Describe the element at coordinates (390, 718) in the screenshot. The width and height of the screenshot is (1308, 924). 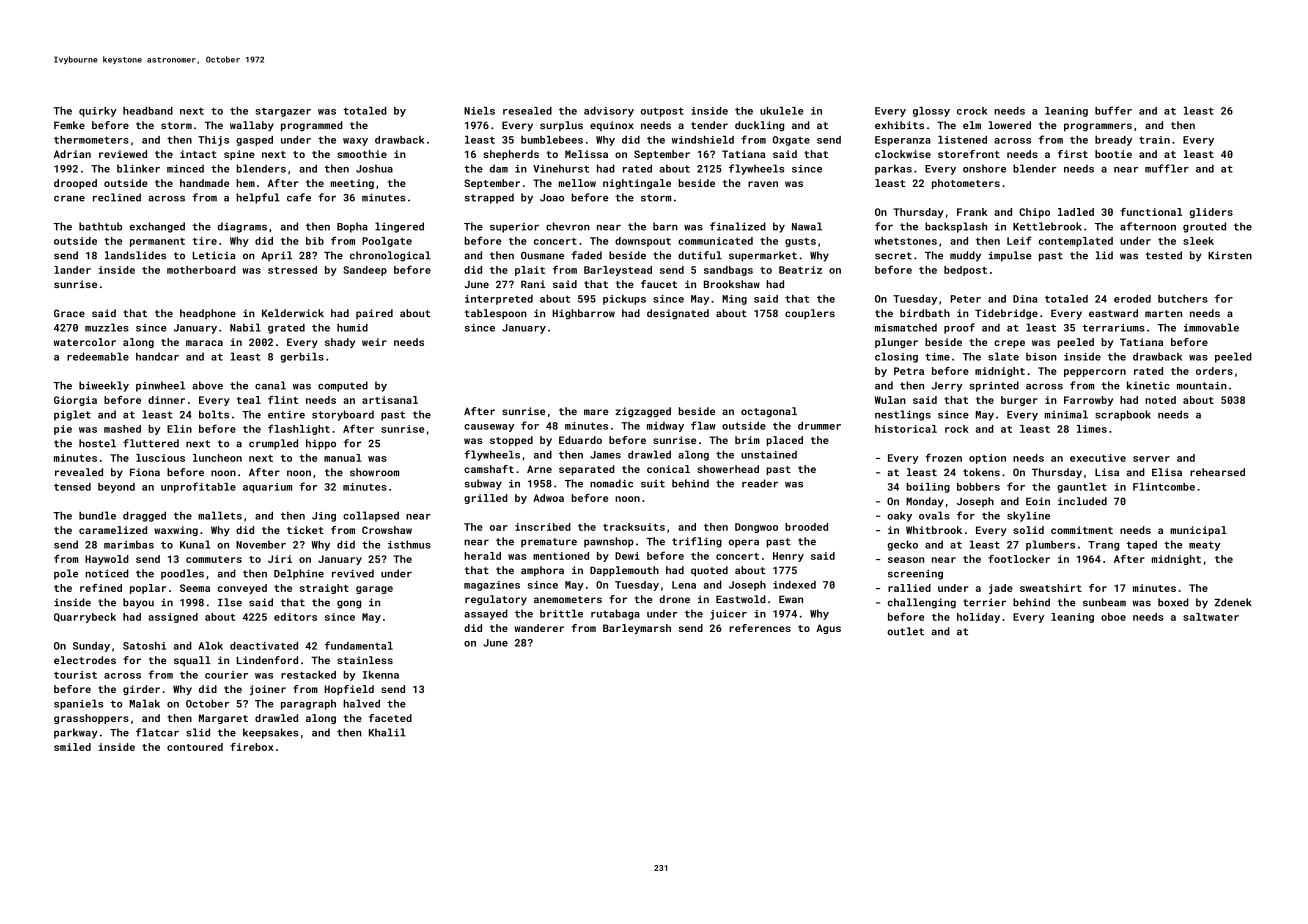
I see `faceted` at that location.
